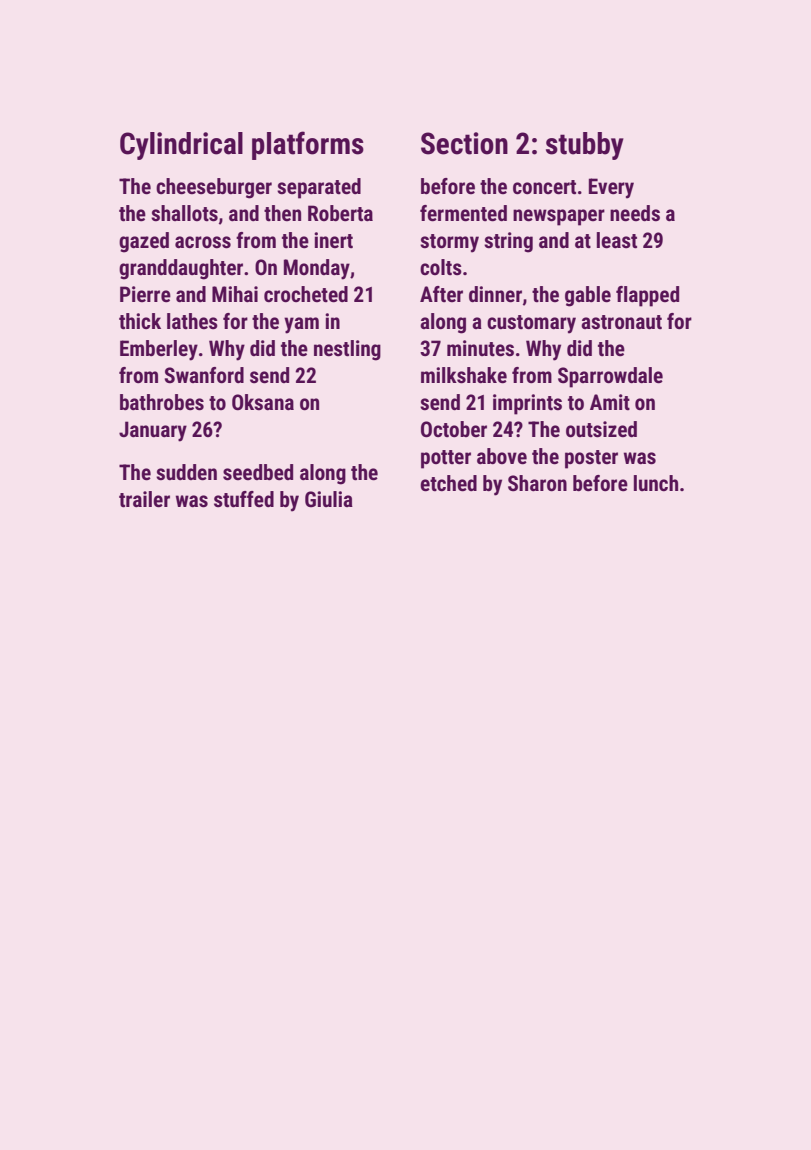 This page has width=811, height=1150. I want to click on lunch, so click(656, 483).
